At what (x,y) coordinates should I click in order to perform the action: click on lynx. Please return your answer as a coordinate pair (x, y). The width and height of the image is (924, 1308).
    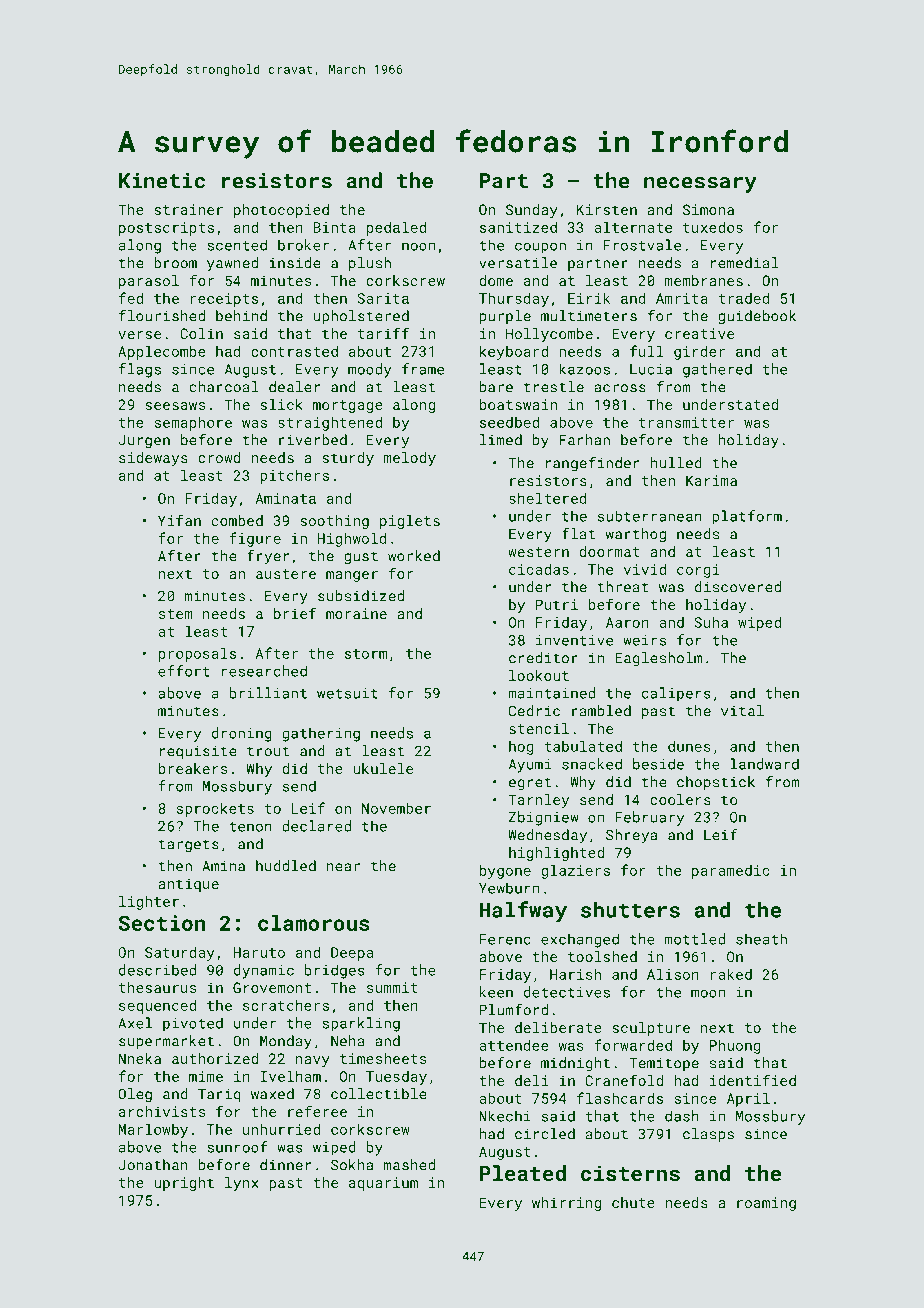
    Looking at the image, I should click on (242, 1184).
